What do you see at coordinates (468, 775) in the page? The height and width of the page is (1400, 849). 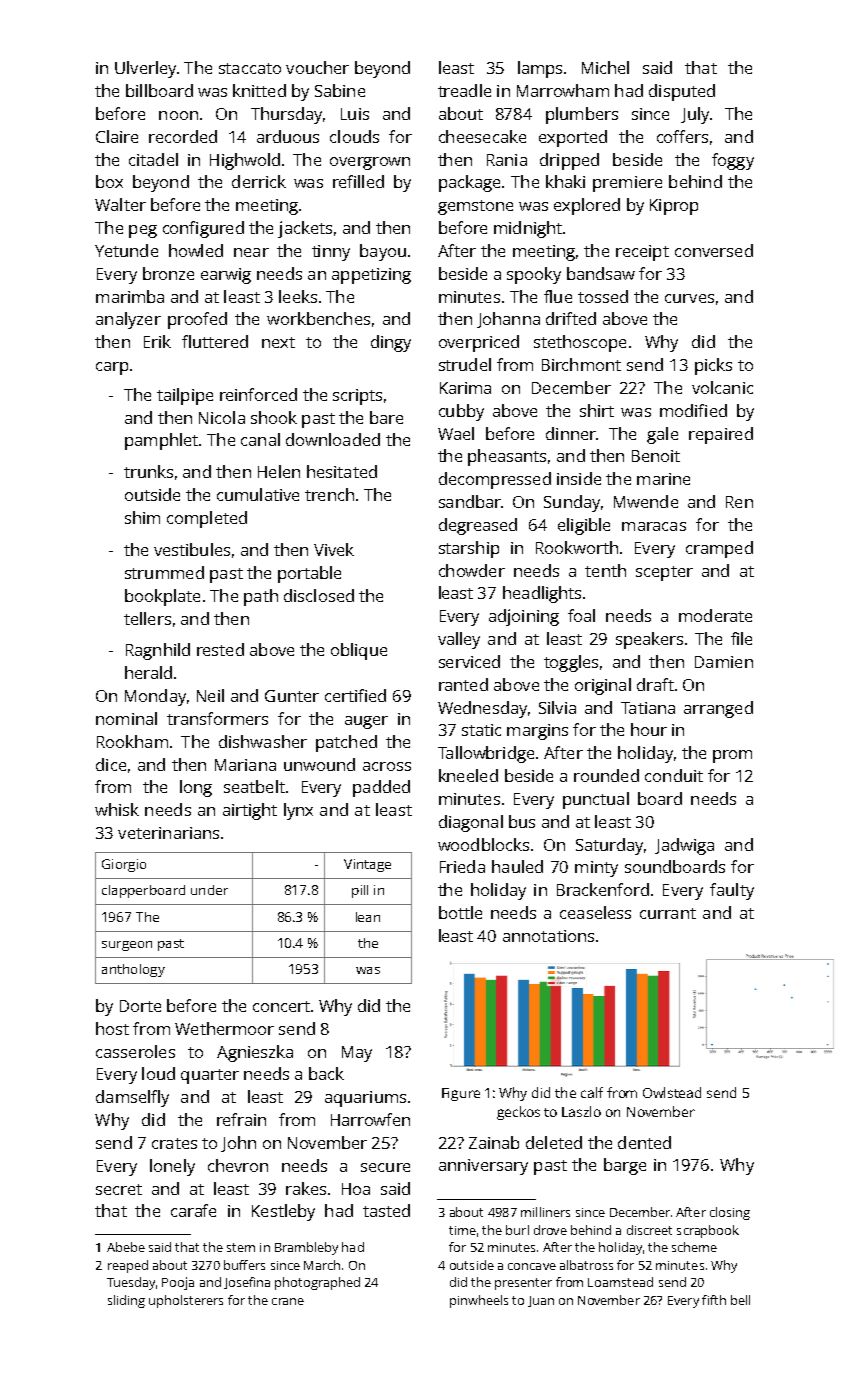 I see `kneeled` at bounding box center [468, 775].
